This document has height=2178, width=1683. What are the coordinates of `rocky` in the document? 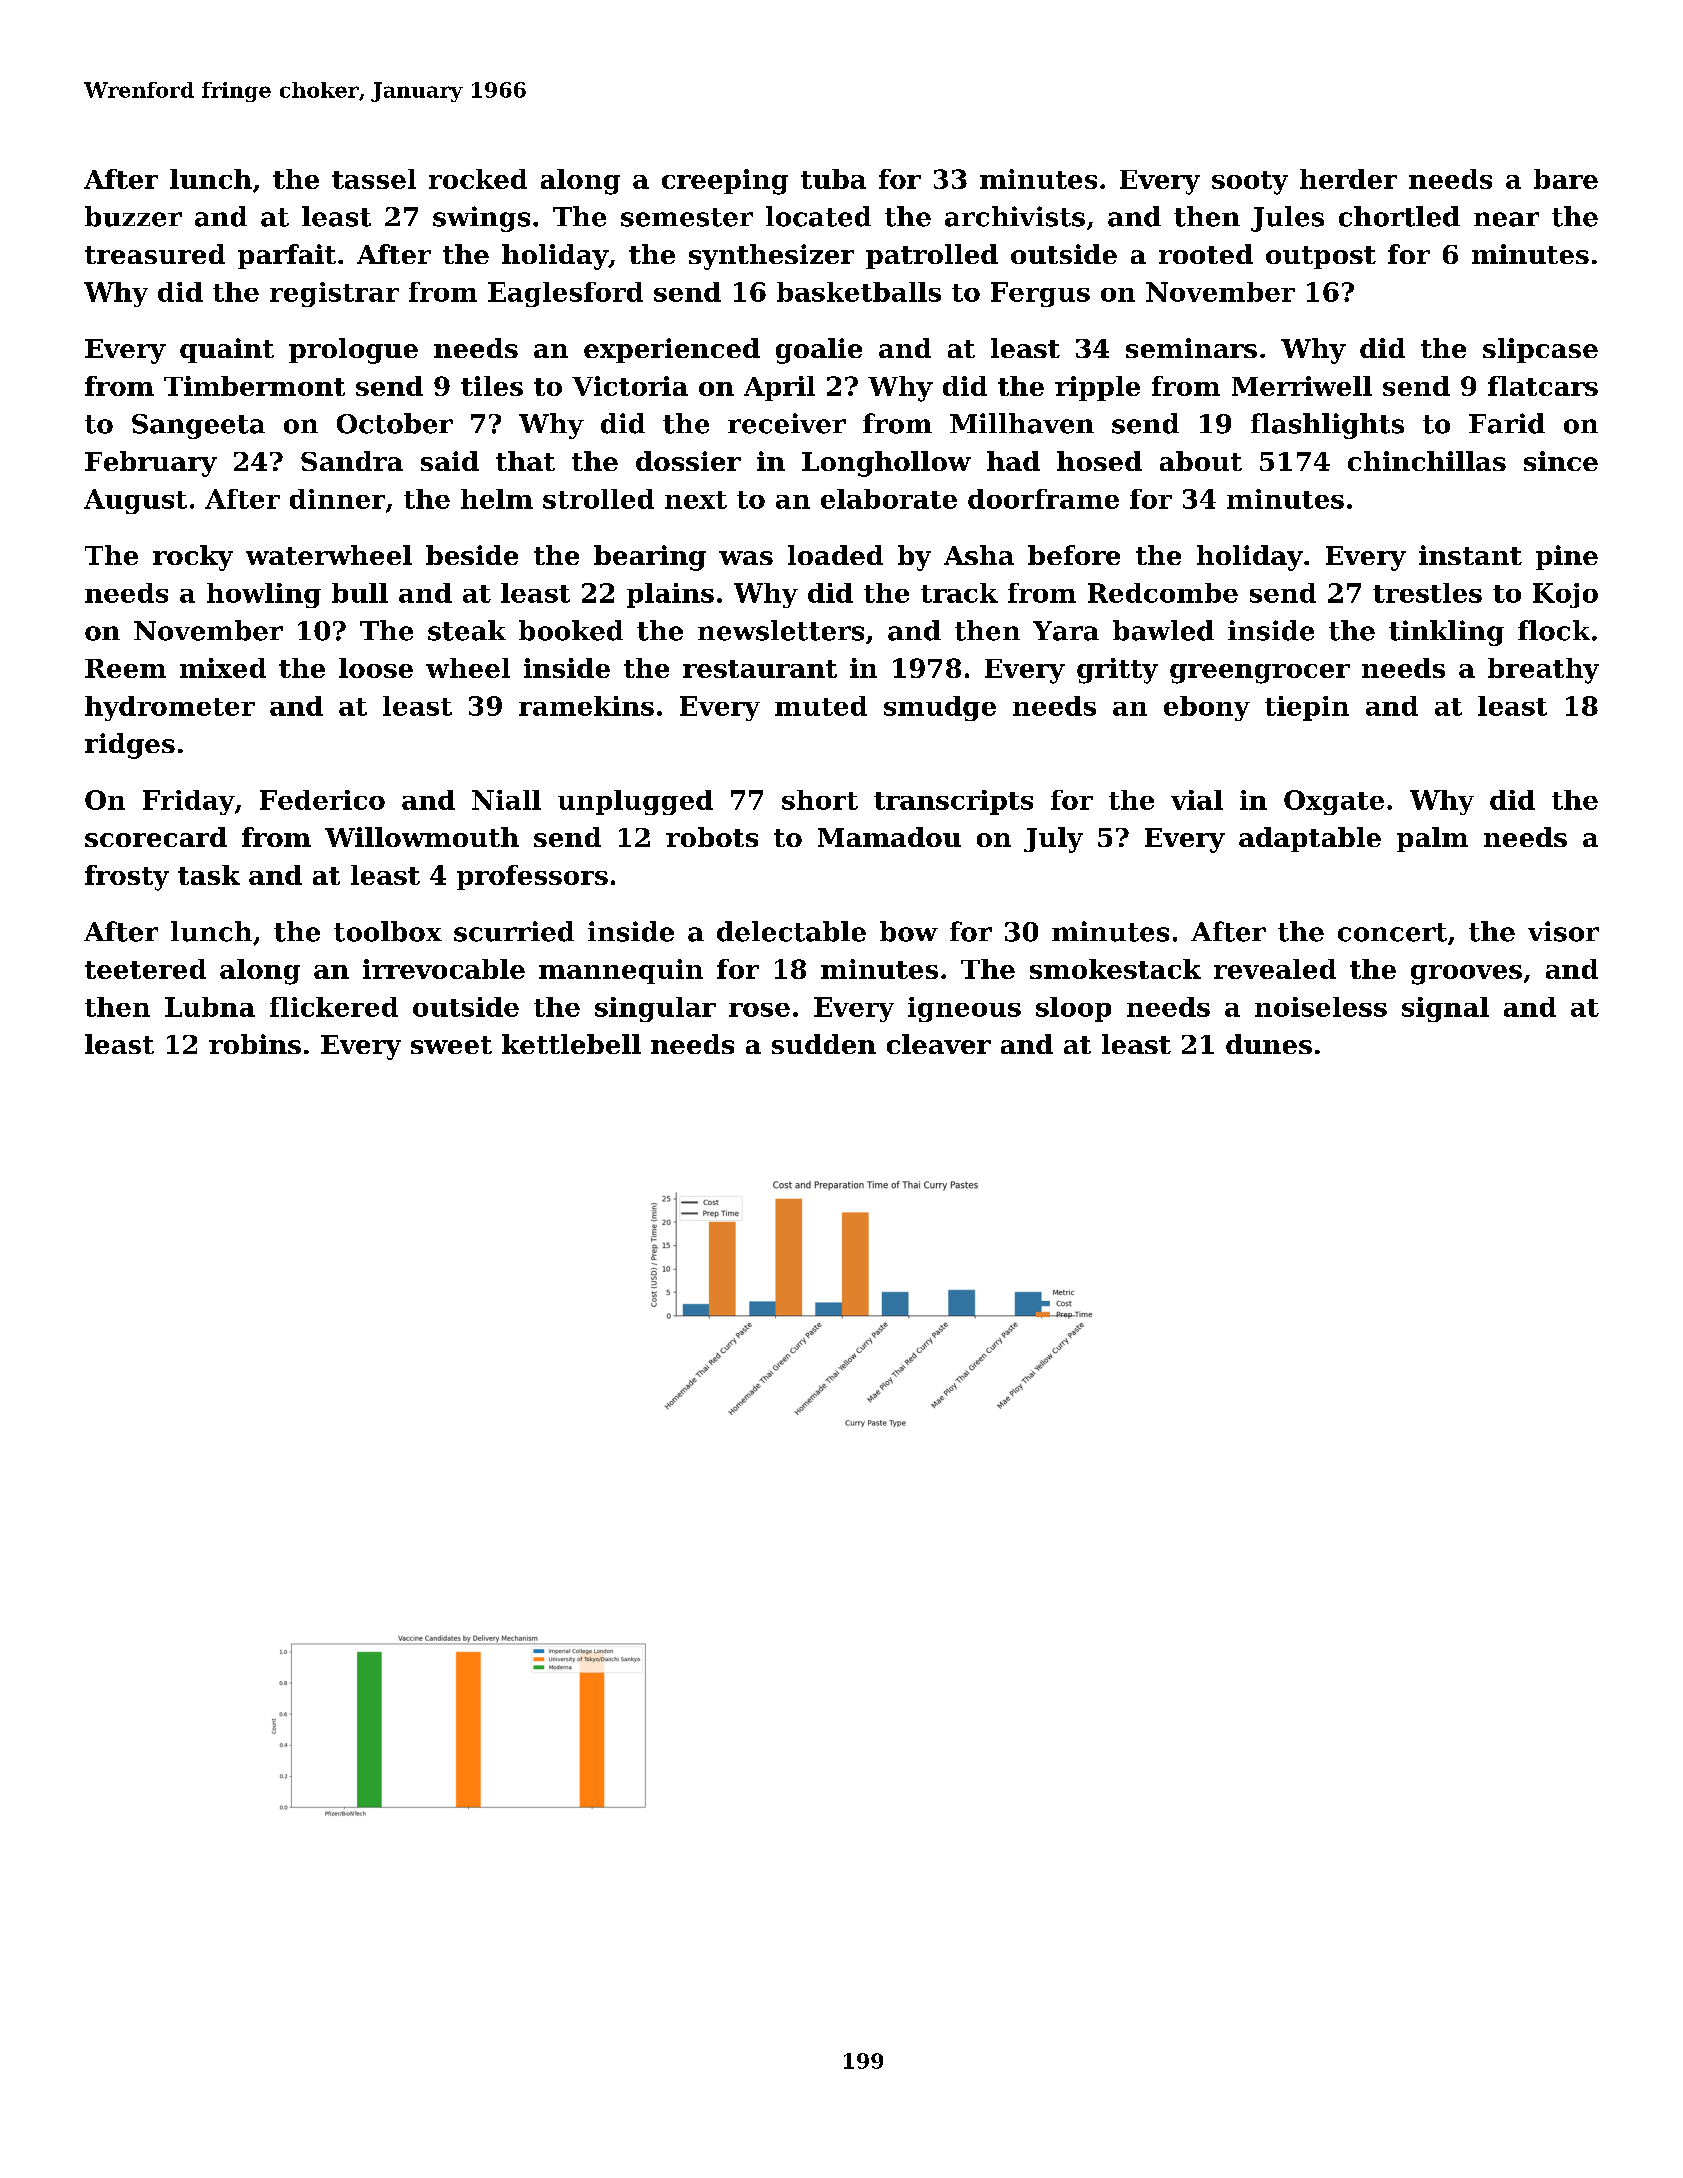 It's located at (193, 558).
